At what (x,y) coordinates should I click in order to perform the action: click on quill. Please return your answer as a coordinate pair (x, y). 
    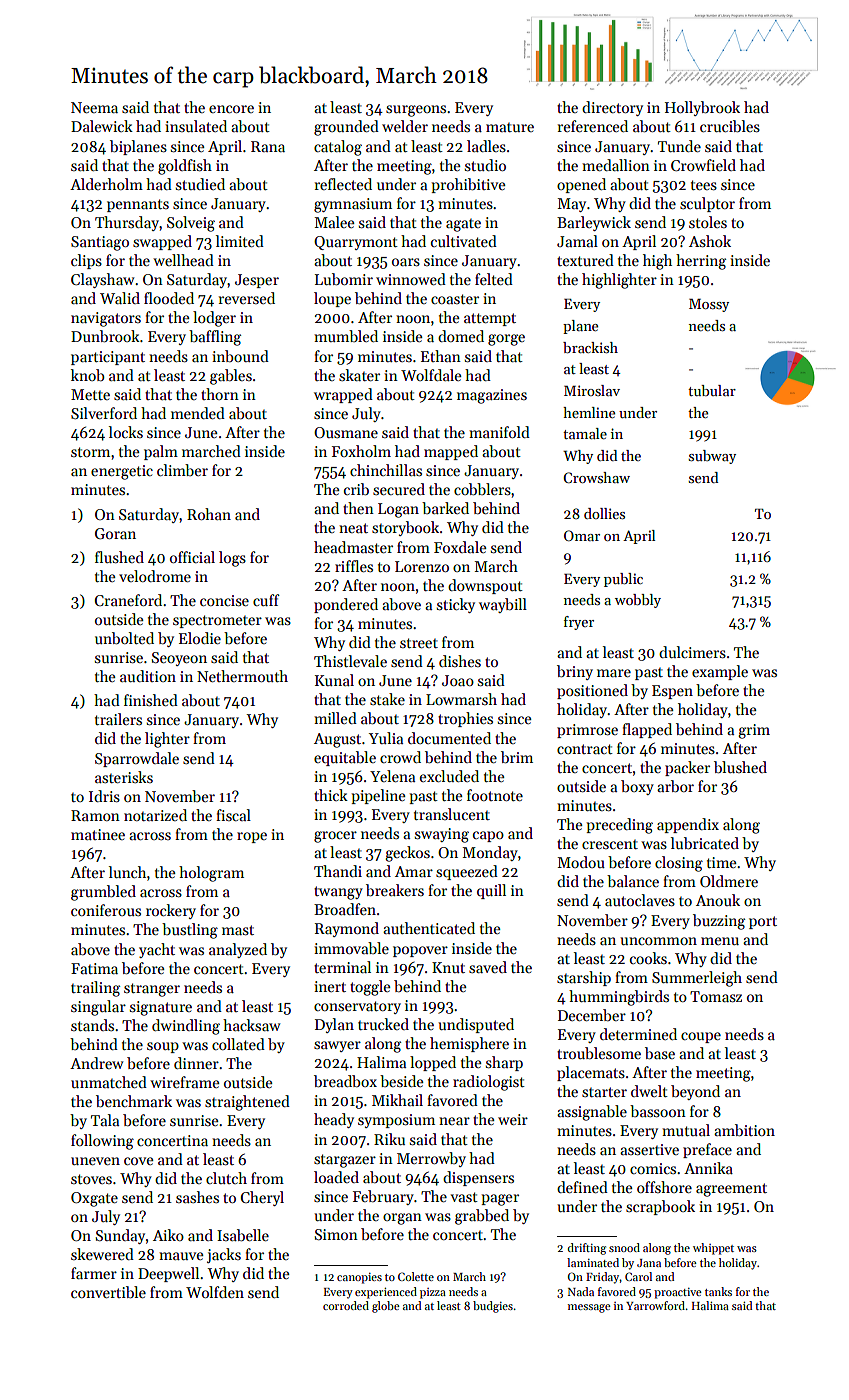
    Looking at the image, I should click on (491, 891).
